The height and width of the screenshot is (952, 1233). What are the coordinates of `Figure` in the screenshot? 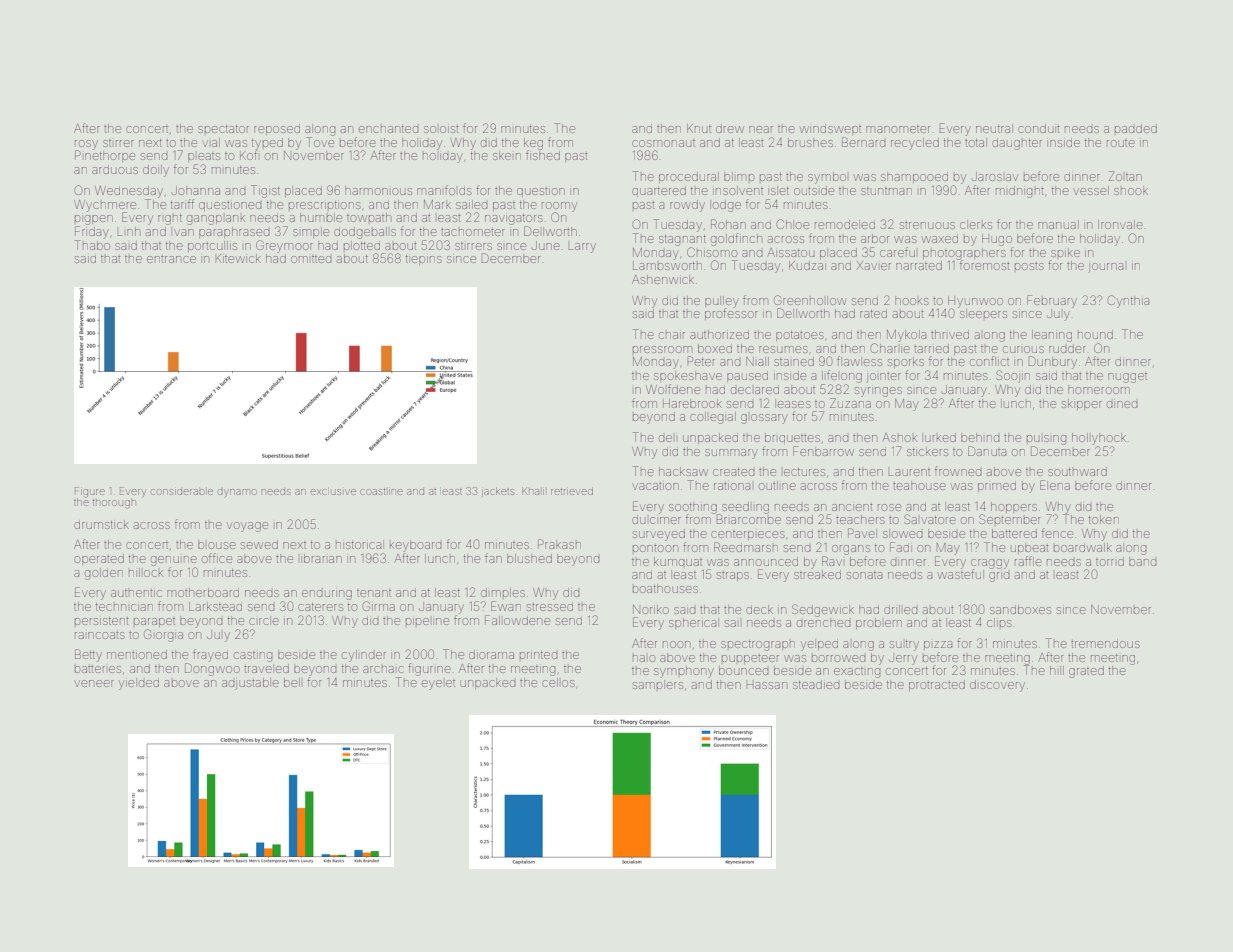 It's located at (90, 492).
